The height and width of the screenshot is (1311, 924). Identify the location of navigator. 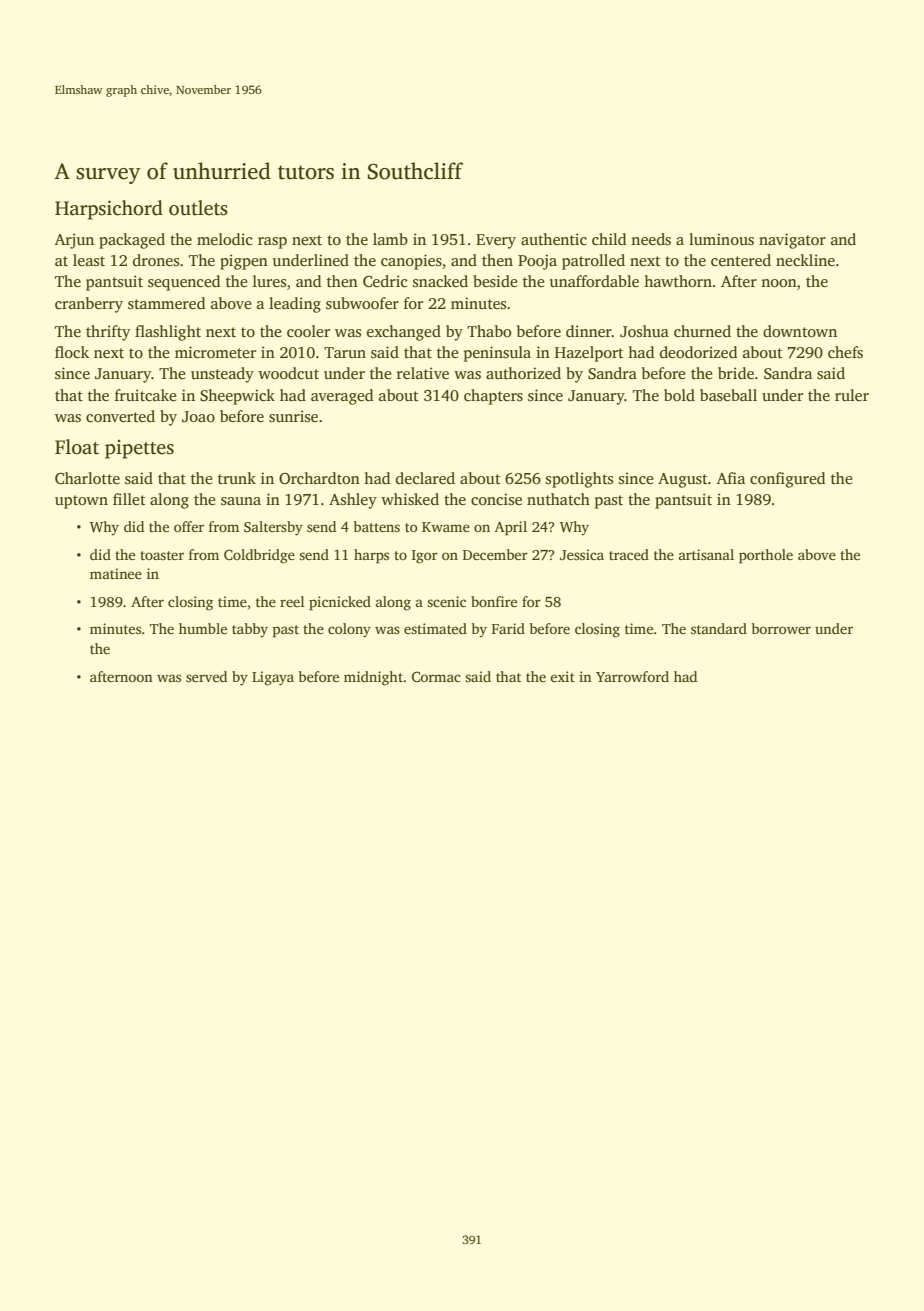
(792, 241).
